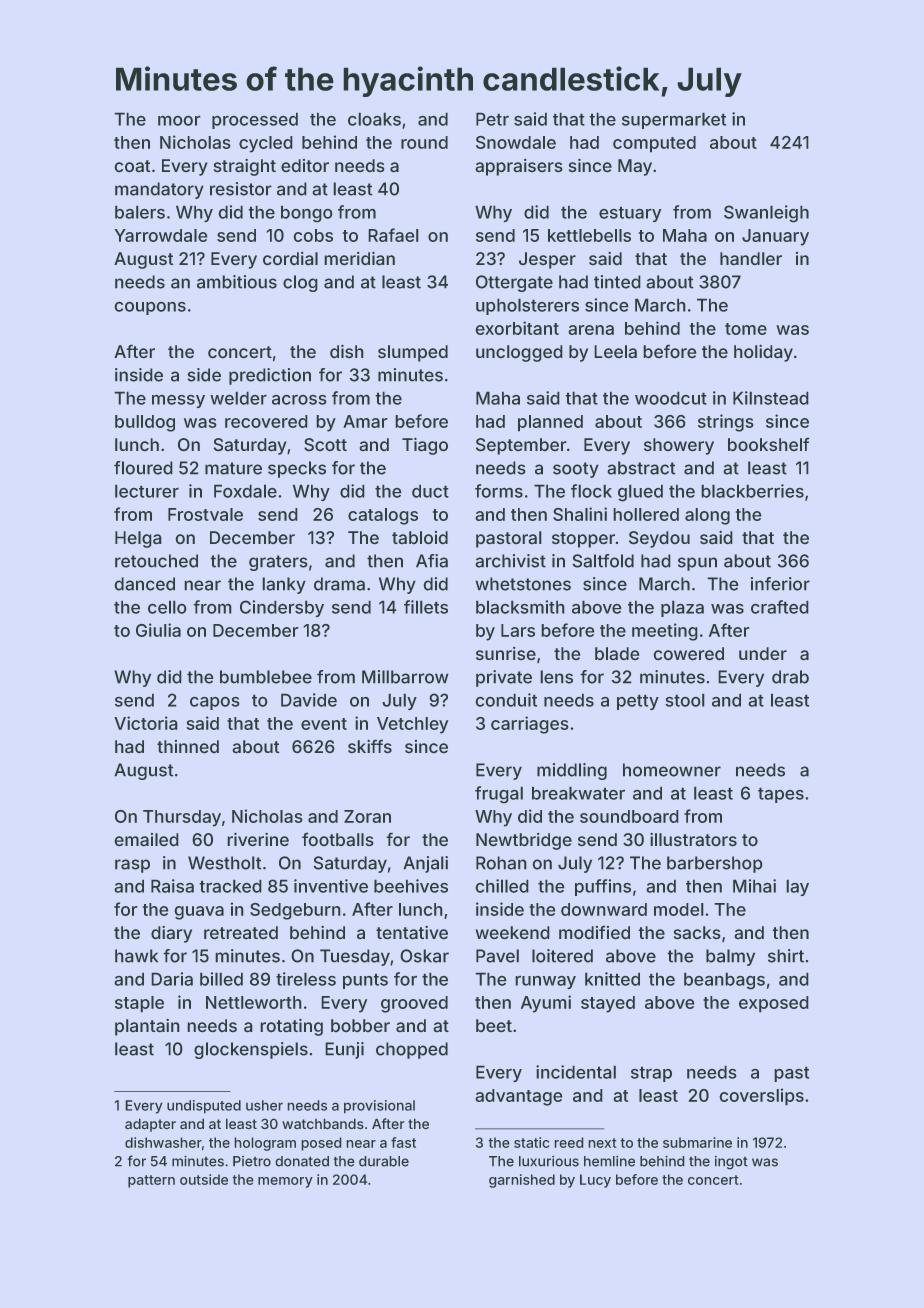  Describe the element at coordinates (331, 886) in the screenshot. I see `inventive` at that location.
